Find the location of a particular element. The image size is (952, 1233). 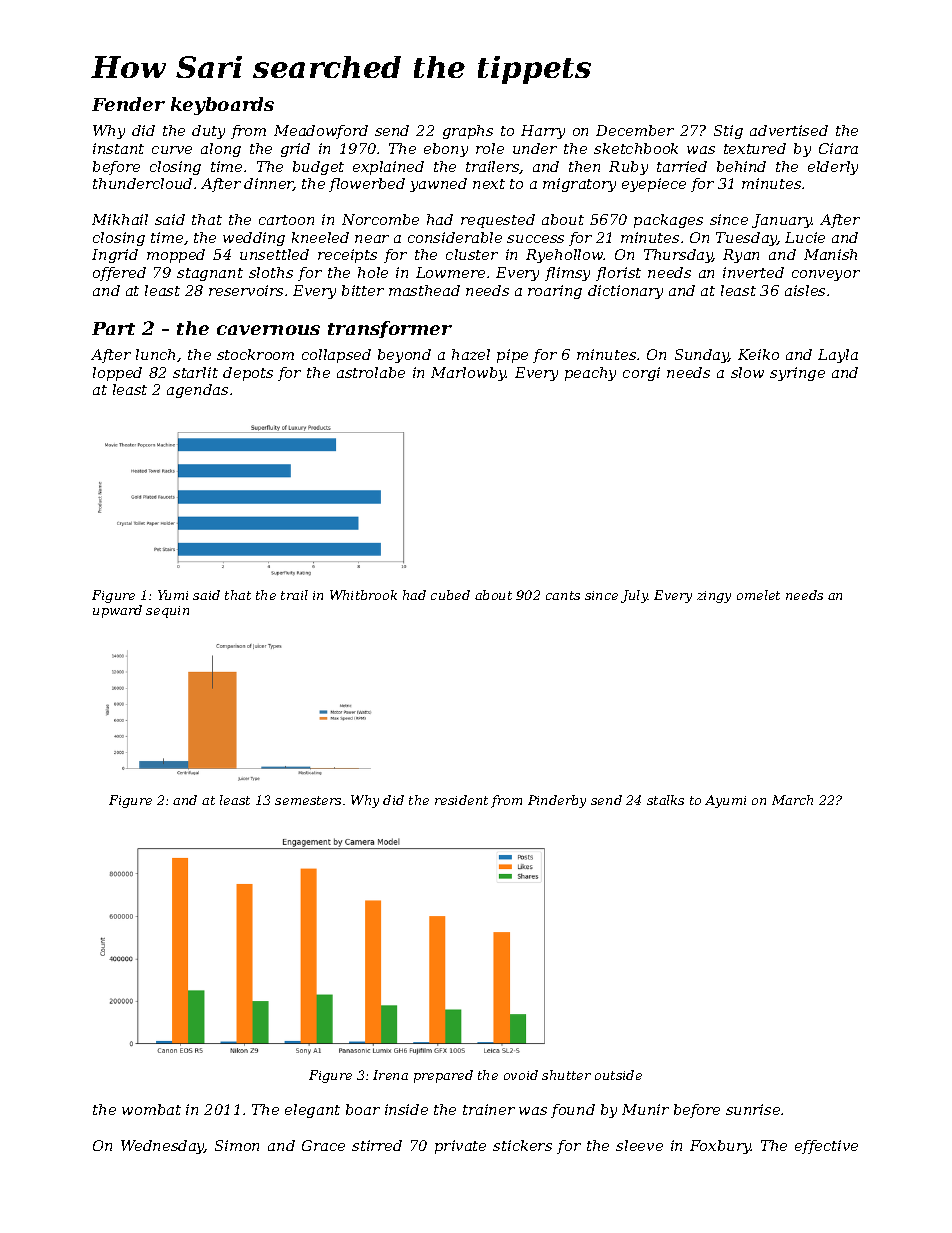

resident is located at coordinates (461, 800).
